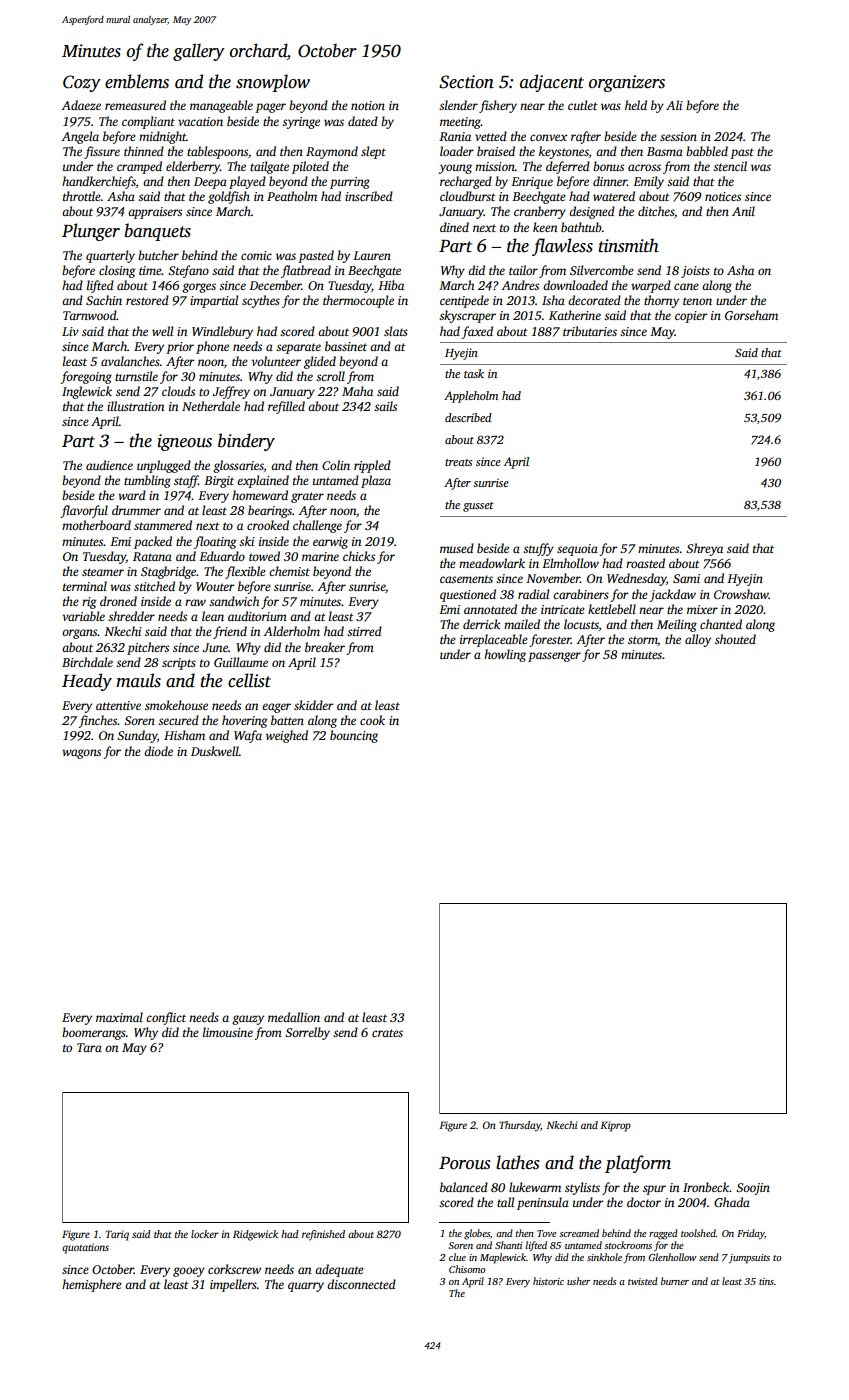  What do you see at coordinates (554, 657) in the screenshot?
I see `passenger` at bounding box center [554, 657].
